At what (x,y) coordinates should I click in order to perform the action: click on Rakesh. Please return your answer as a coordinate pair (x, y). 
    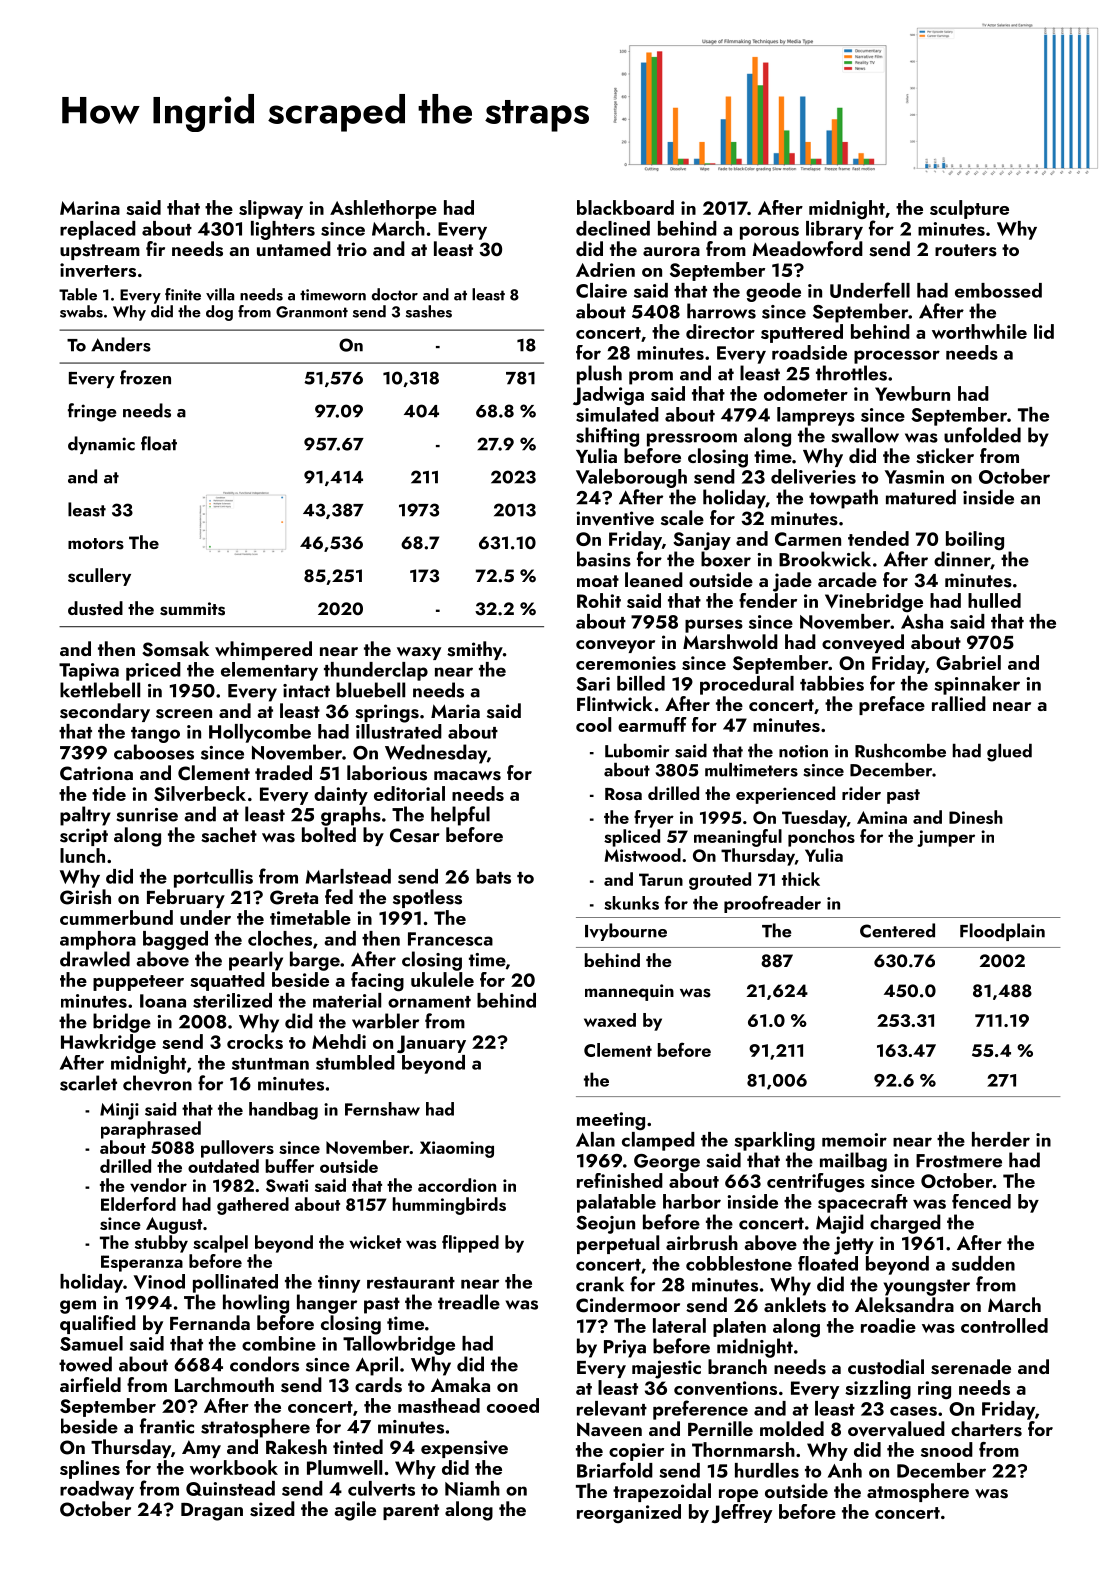
    Looking at the image, I should click on (296, 1447).
